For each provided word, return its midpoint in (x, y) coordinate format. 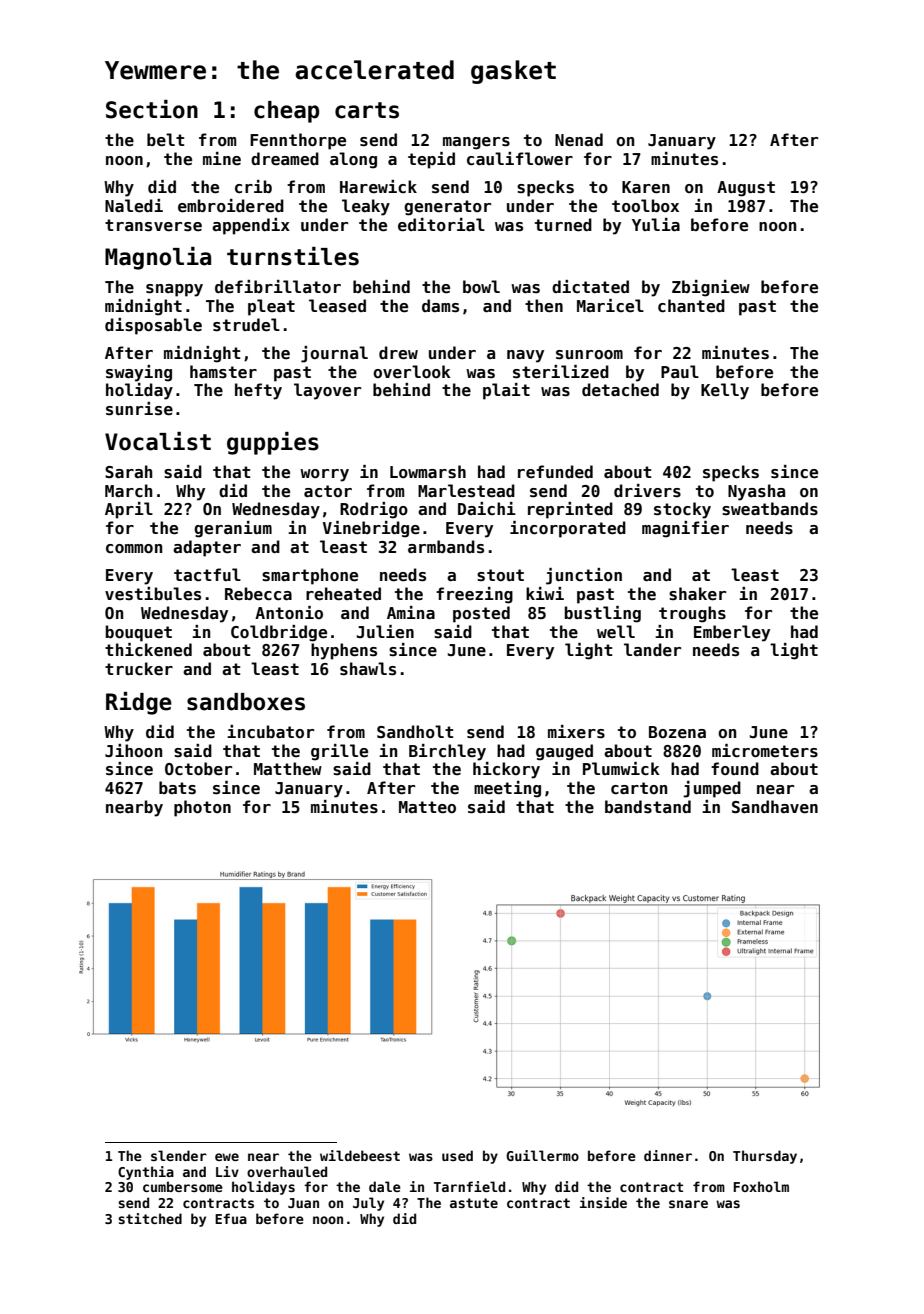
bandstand (648, 806)
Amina (411, 612)
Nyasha (756, 492)
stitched (150, 1218)
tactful (207, 575)
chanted (691, 306)
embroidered (231, 206)
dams (440, 306)
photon (202, 808)
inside (603, 1202)
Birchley (447, 752)
